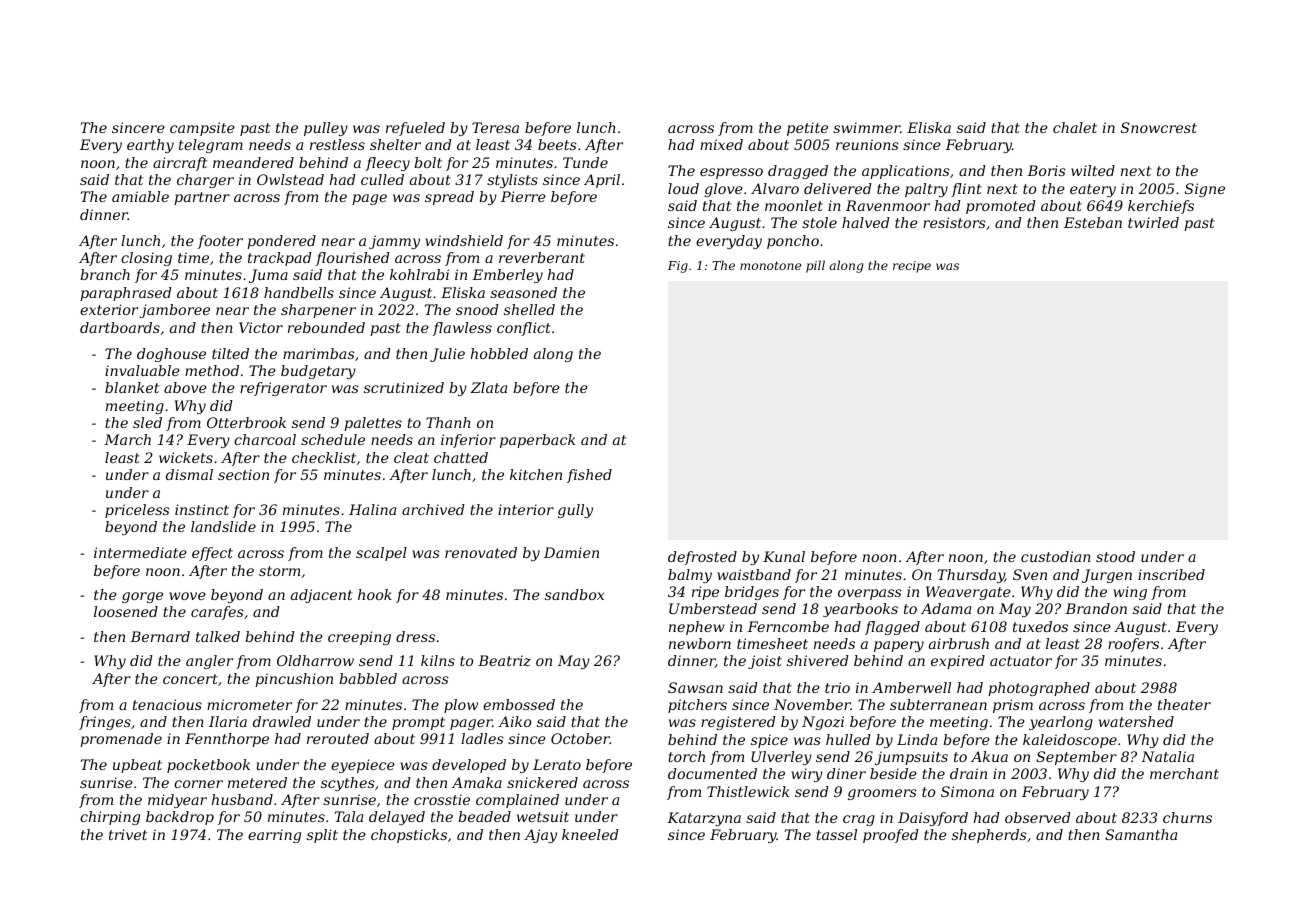  Describe the element at coordinates (447, 355) in the screenshot. I see `Julie` at that location.
